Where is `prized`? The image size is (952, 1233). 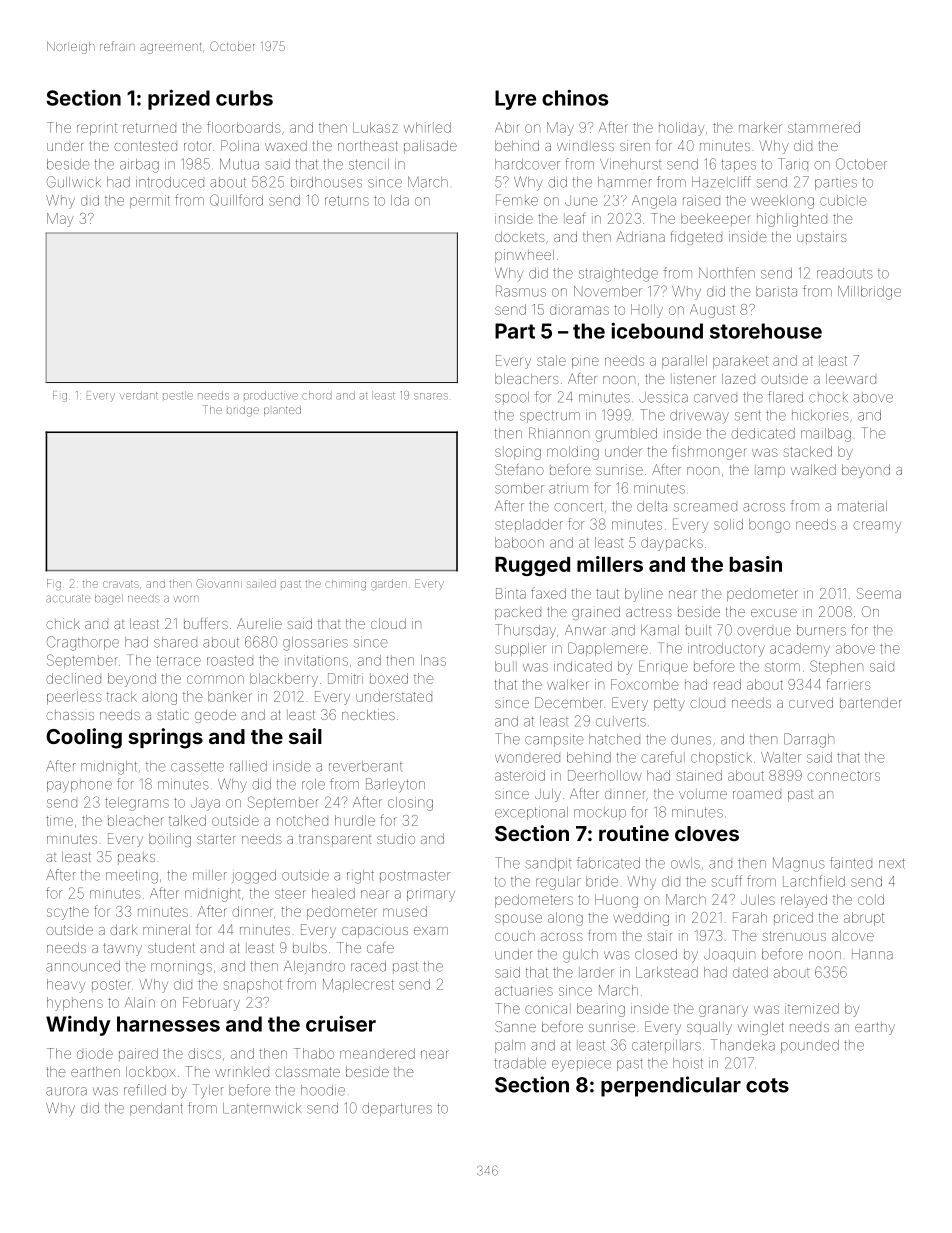
prized is located at coordinates (179, 100).
